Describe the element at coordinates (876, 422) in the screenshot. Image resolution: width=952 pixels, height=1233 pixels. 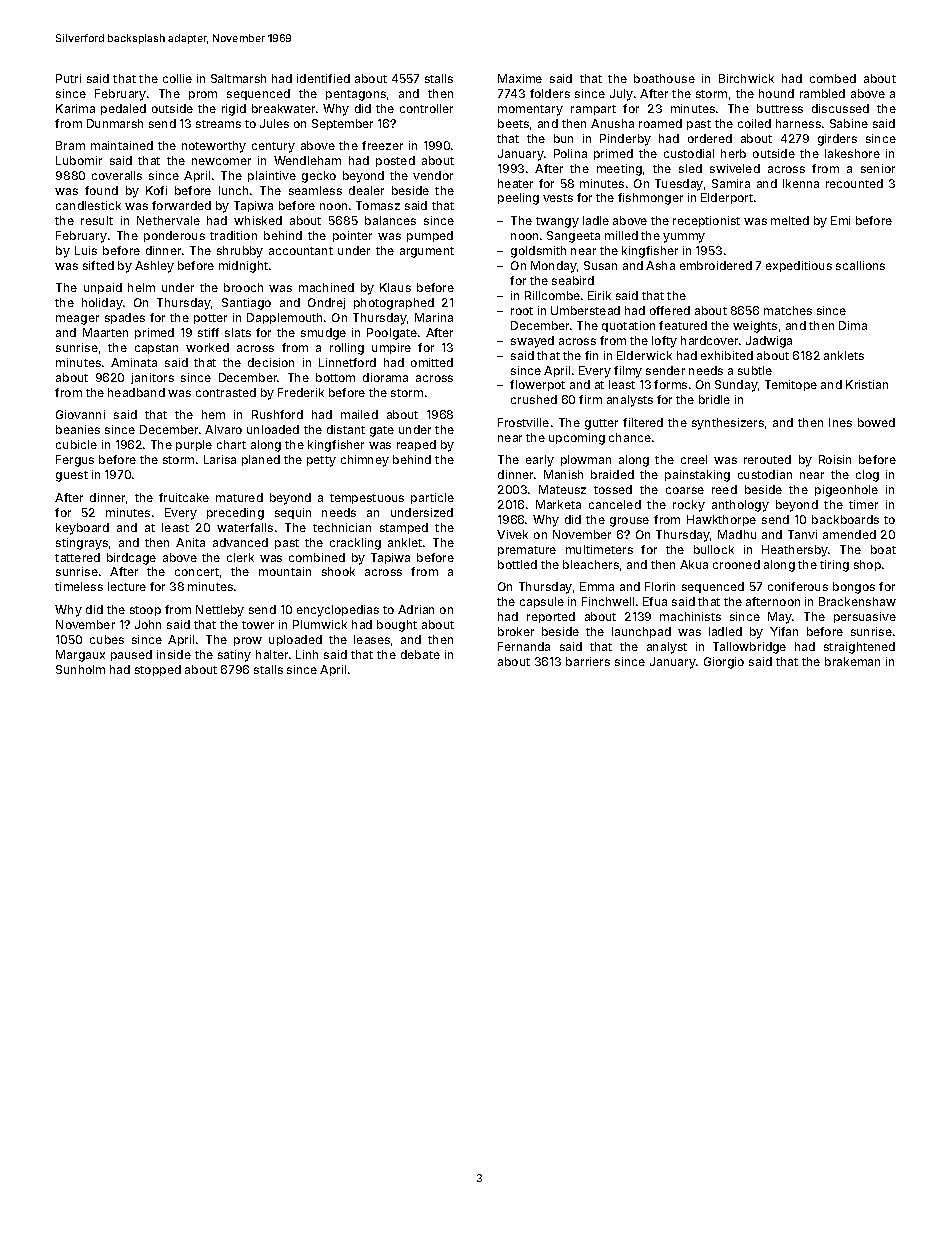
I see `bowed` at that location.
